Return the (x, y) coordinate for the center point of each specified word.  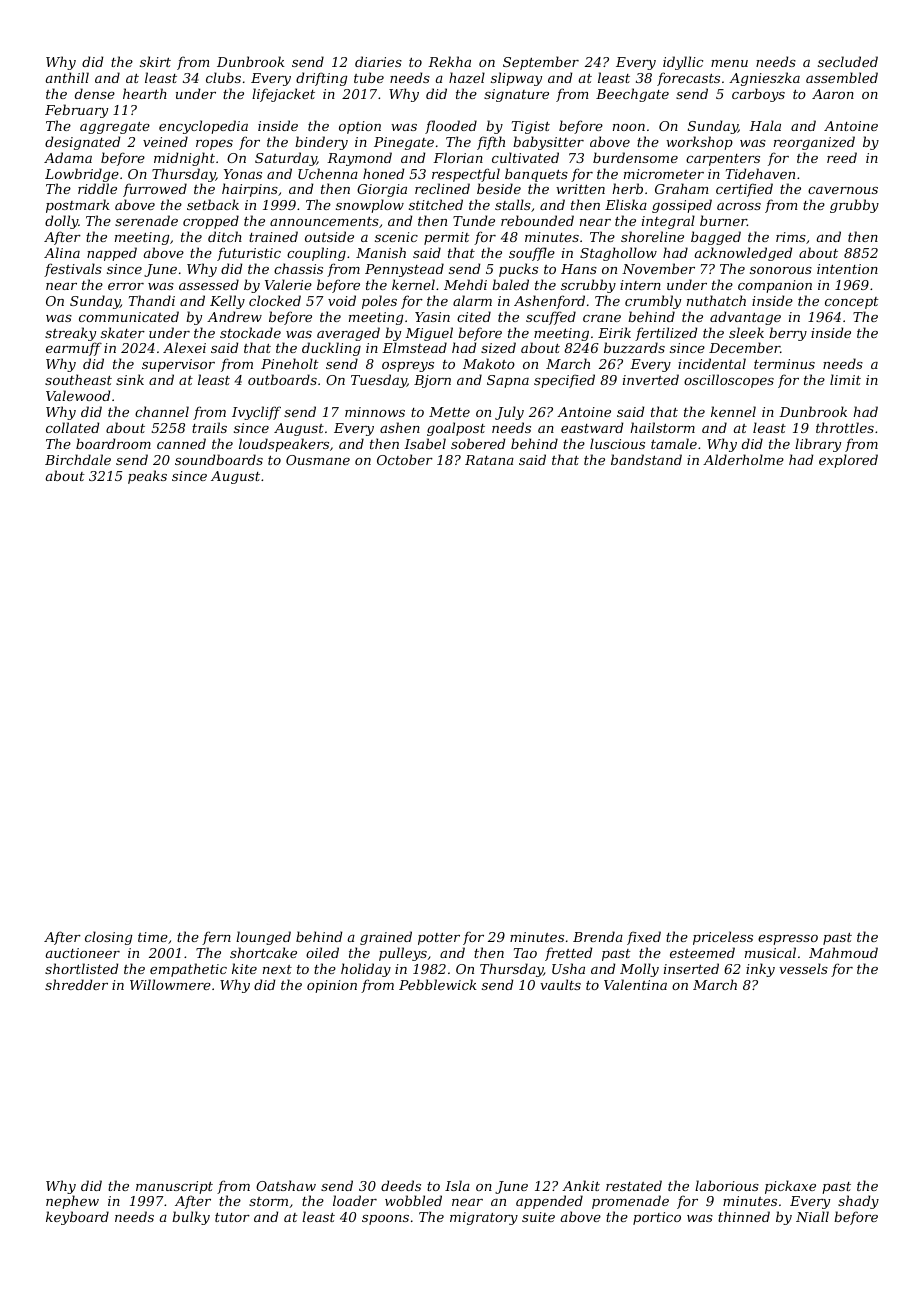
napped (112, 254)
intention (847, 269)
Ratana (489, 460)
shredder (76, 984)
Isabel (425, 443)
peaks (147, 477)
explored (848, 461)
